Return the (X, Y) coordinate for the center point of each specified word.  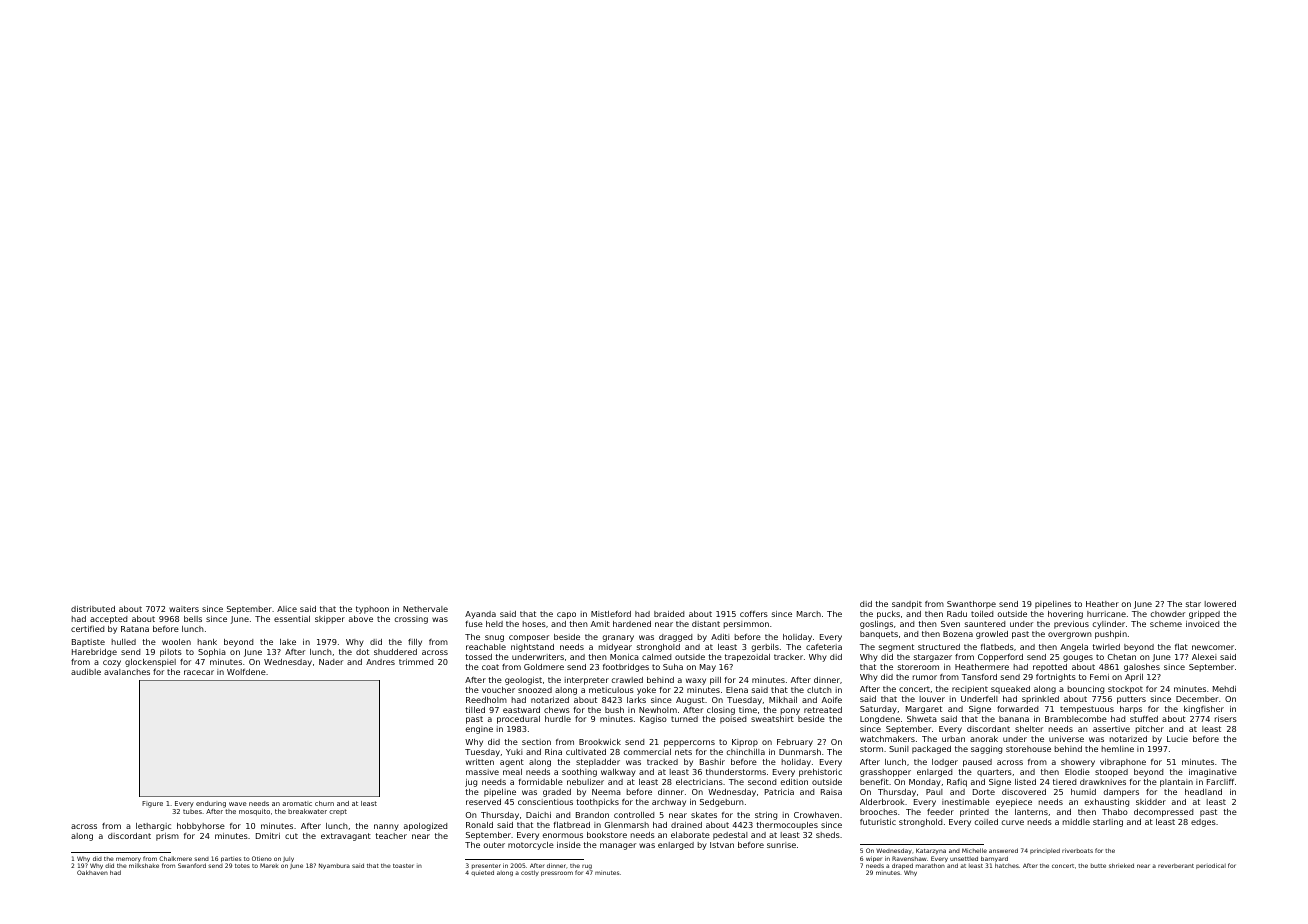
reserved (483, 802)
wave (238, 804)
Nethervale (425, 609)
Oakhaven (92, 872)
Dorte (984, 792)
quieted (482, 873)
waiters (184, 609)
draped (902, 866)
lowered (1220, 604)
